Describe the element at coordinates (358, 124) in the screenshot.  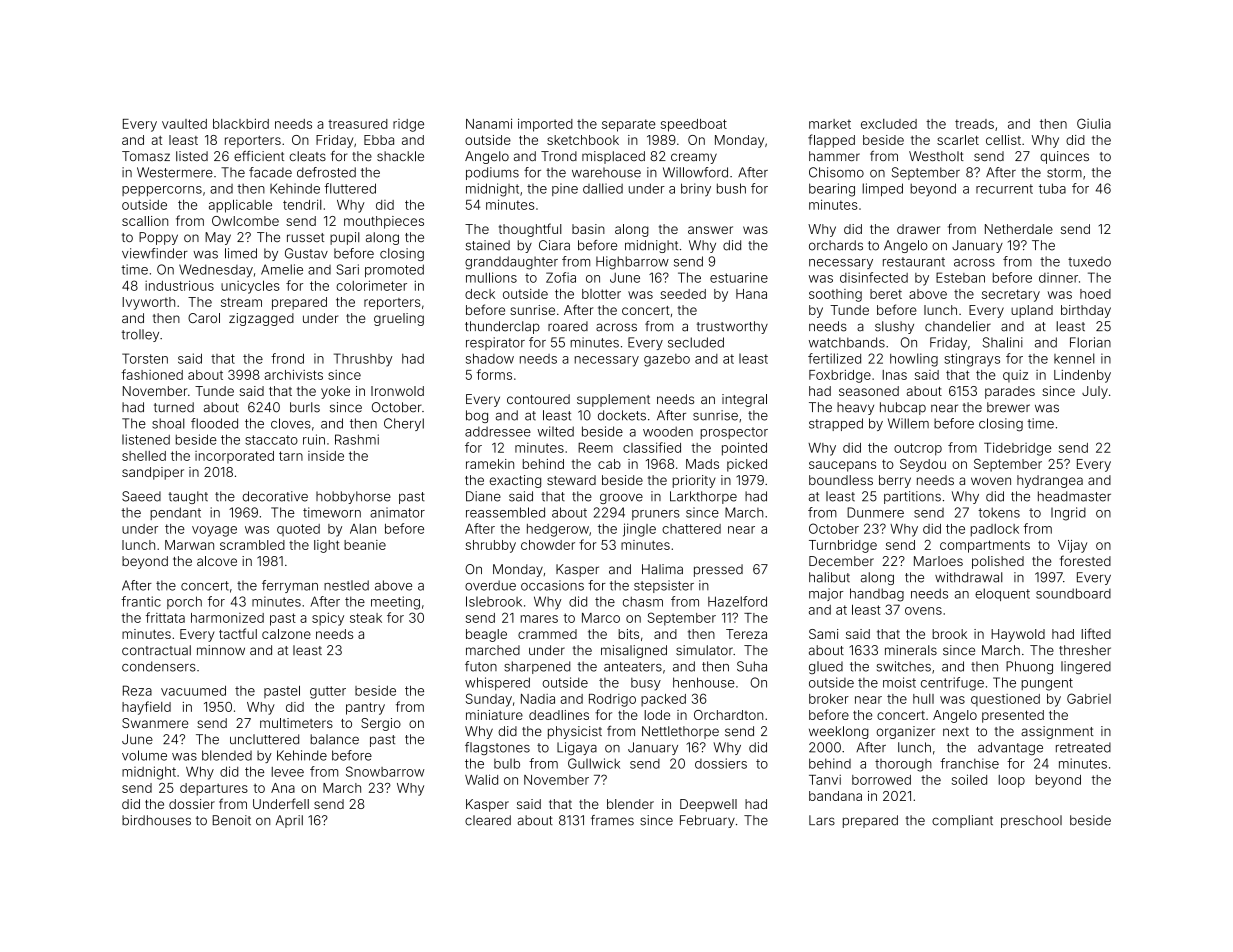
I see `treasured` at that location.
